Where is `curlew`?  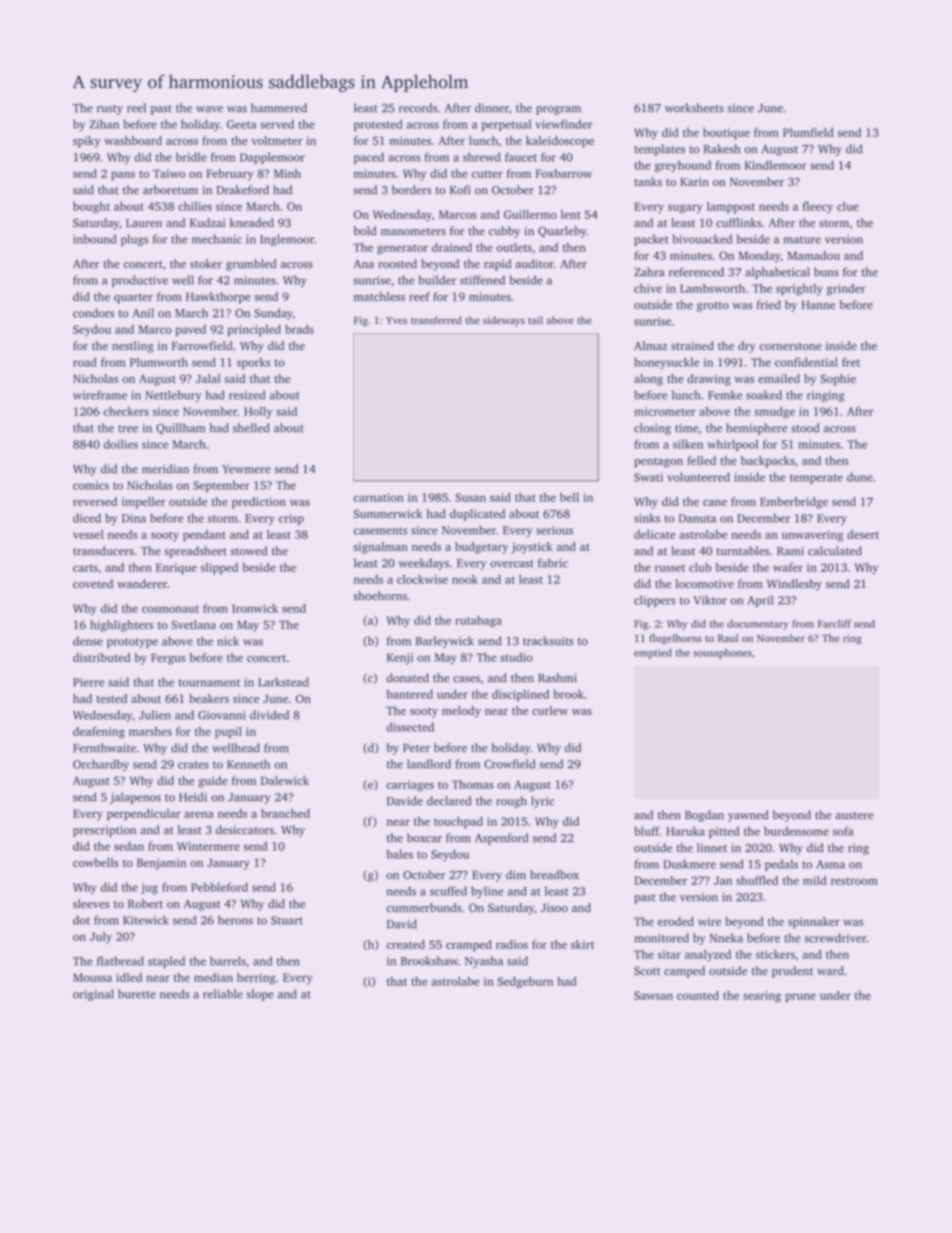 curlew is located at coordinates (550, 710).
